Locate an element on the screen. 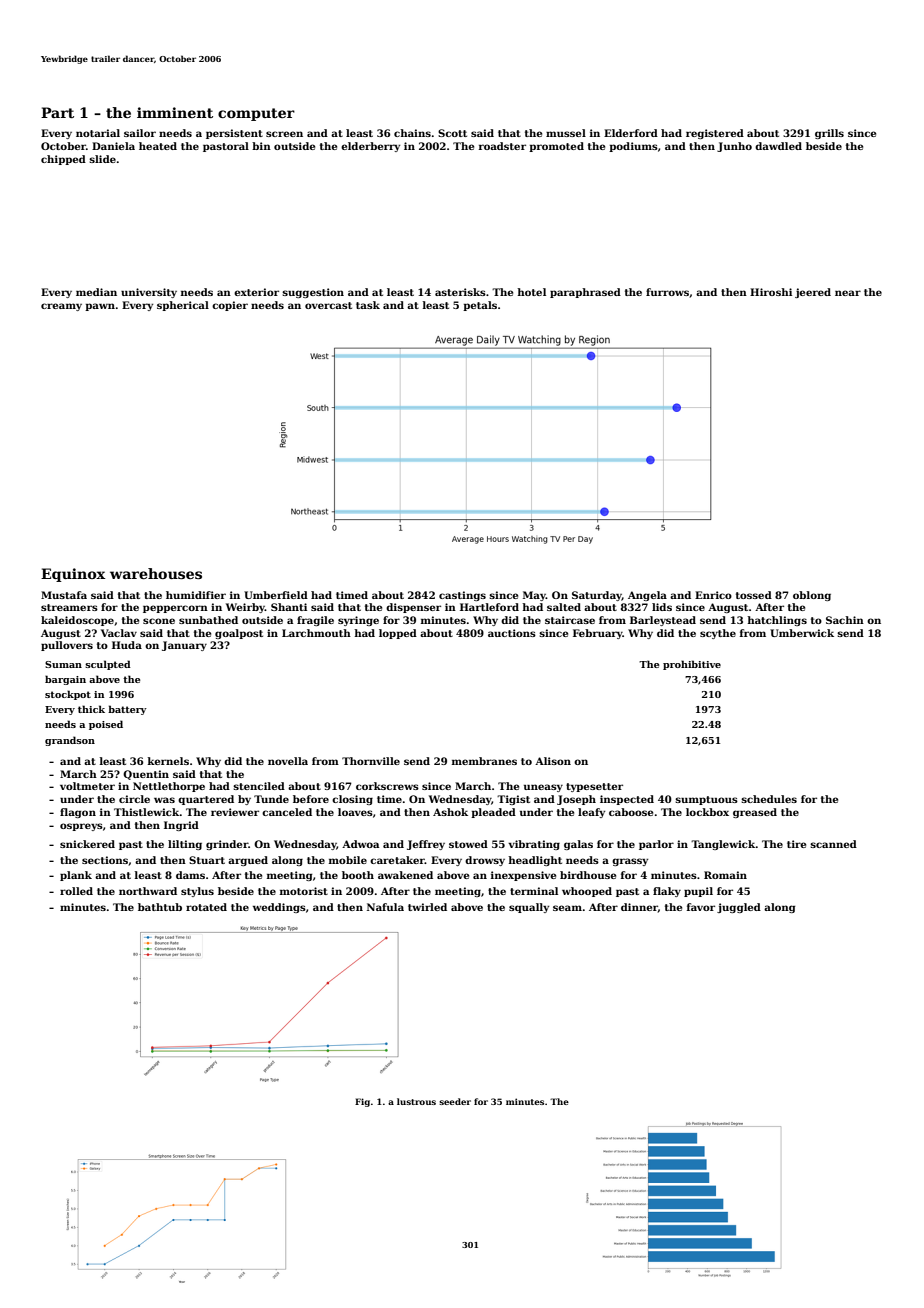 The image size is (924, 1308). loaves is located at coordinates (355, 812).
